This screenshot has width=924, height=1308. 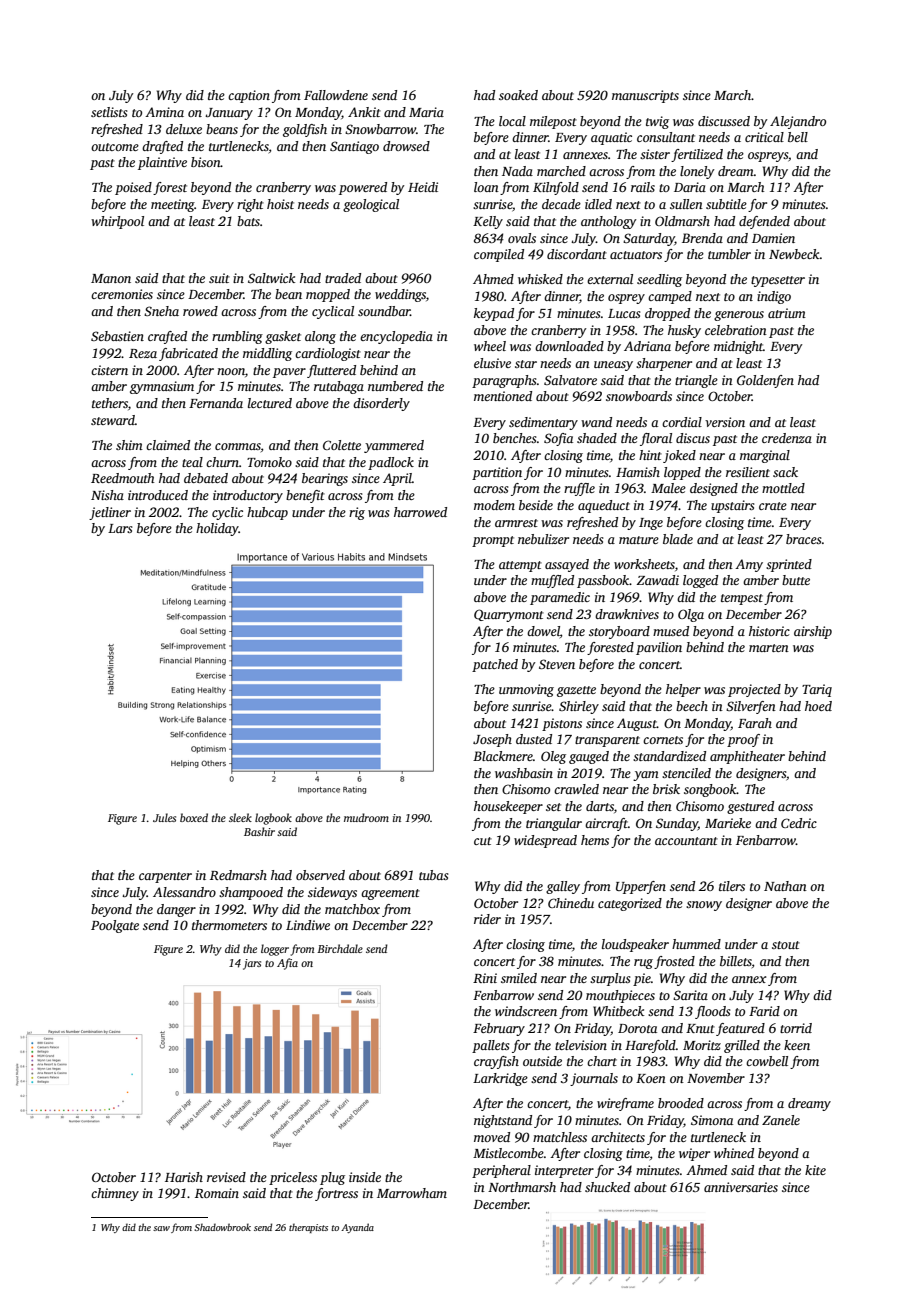 What do you see at coordinates (798, 122) in the screenshot?
I see `Alejandro` at bounding box center [798, 122].
